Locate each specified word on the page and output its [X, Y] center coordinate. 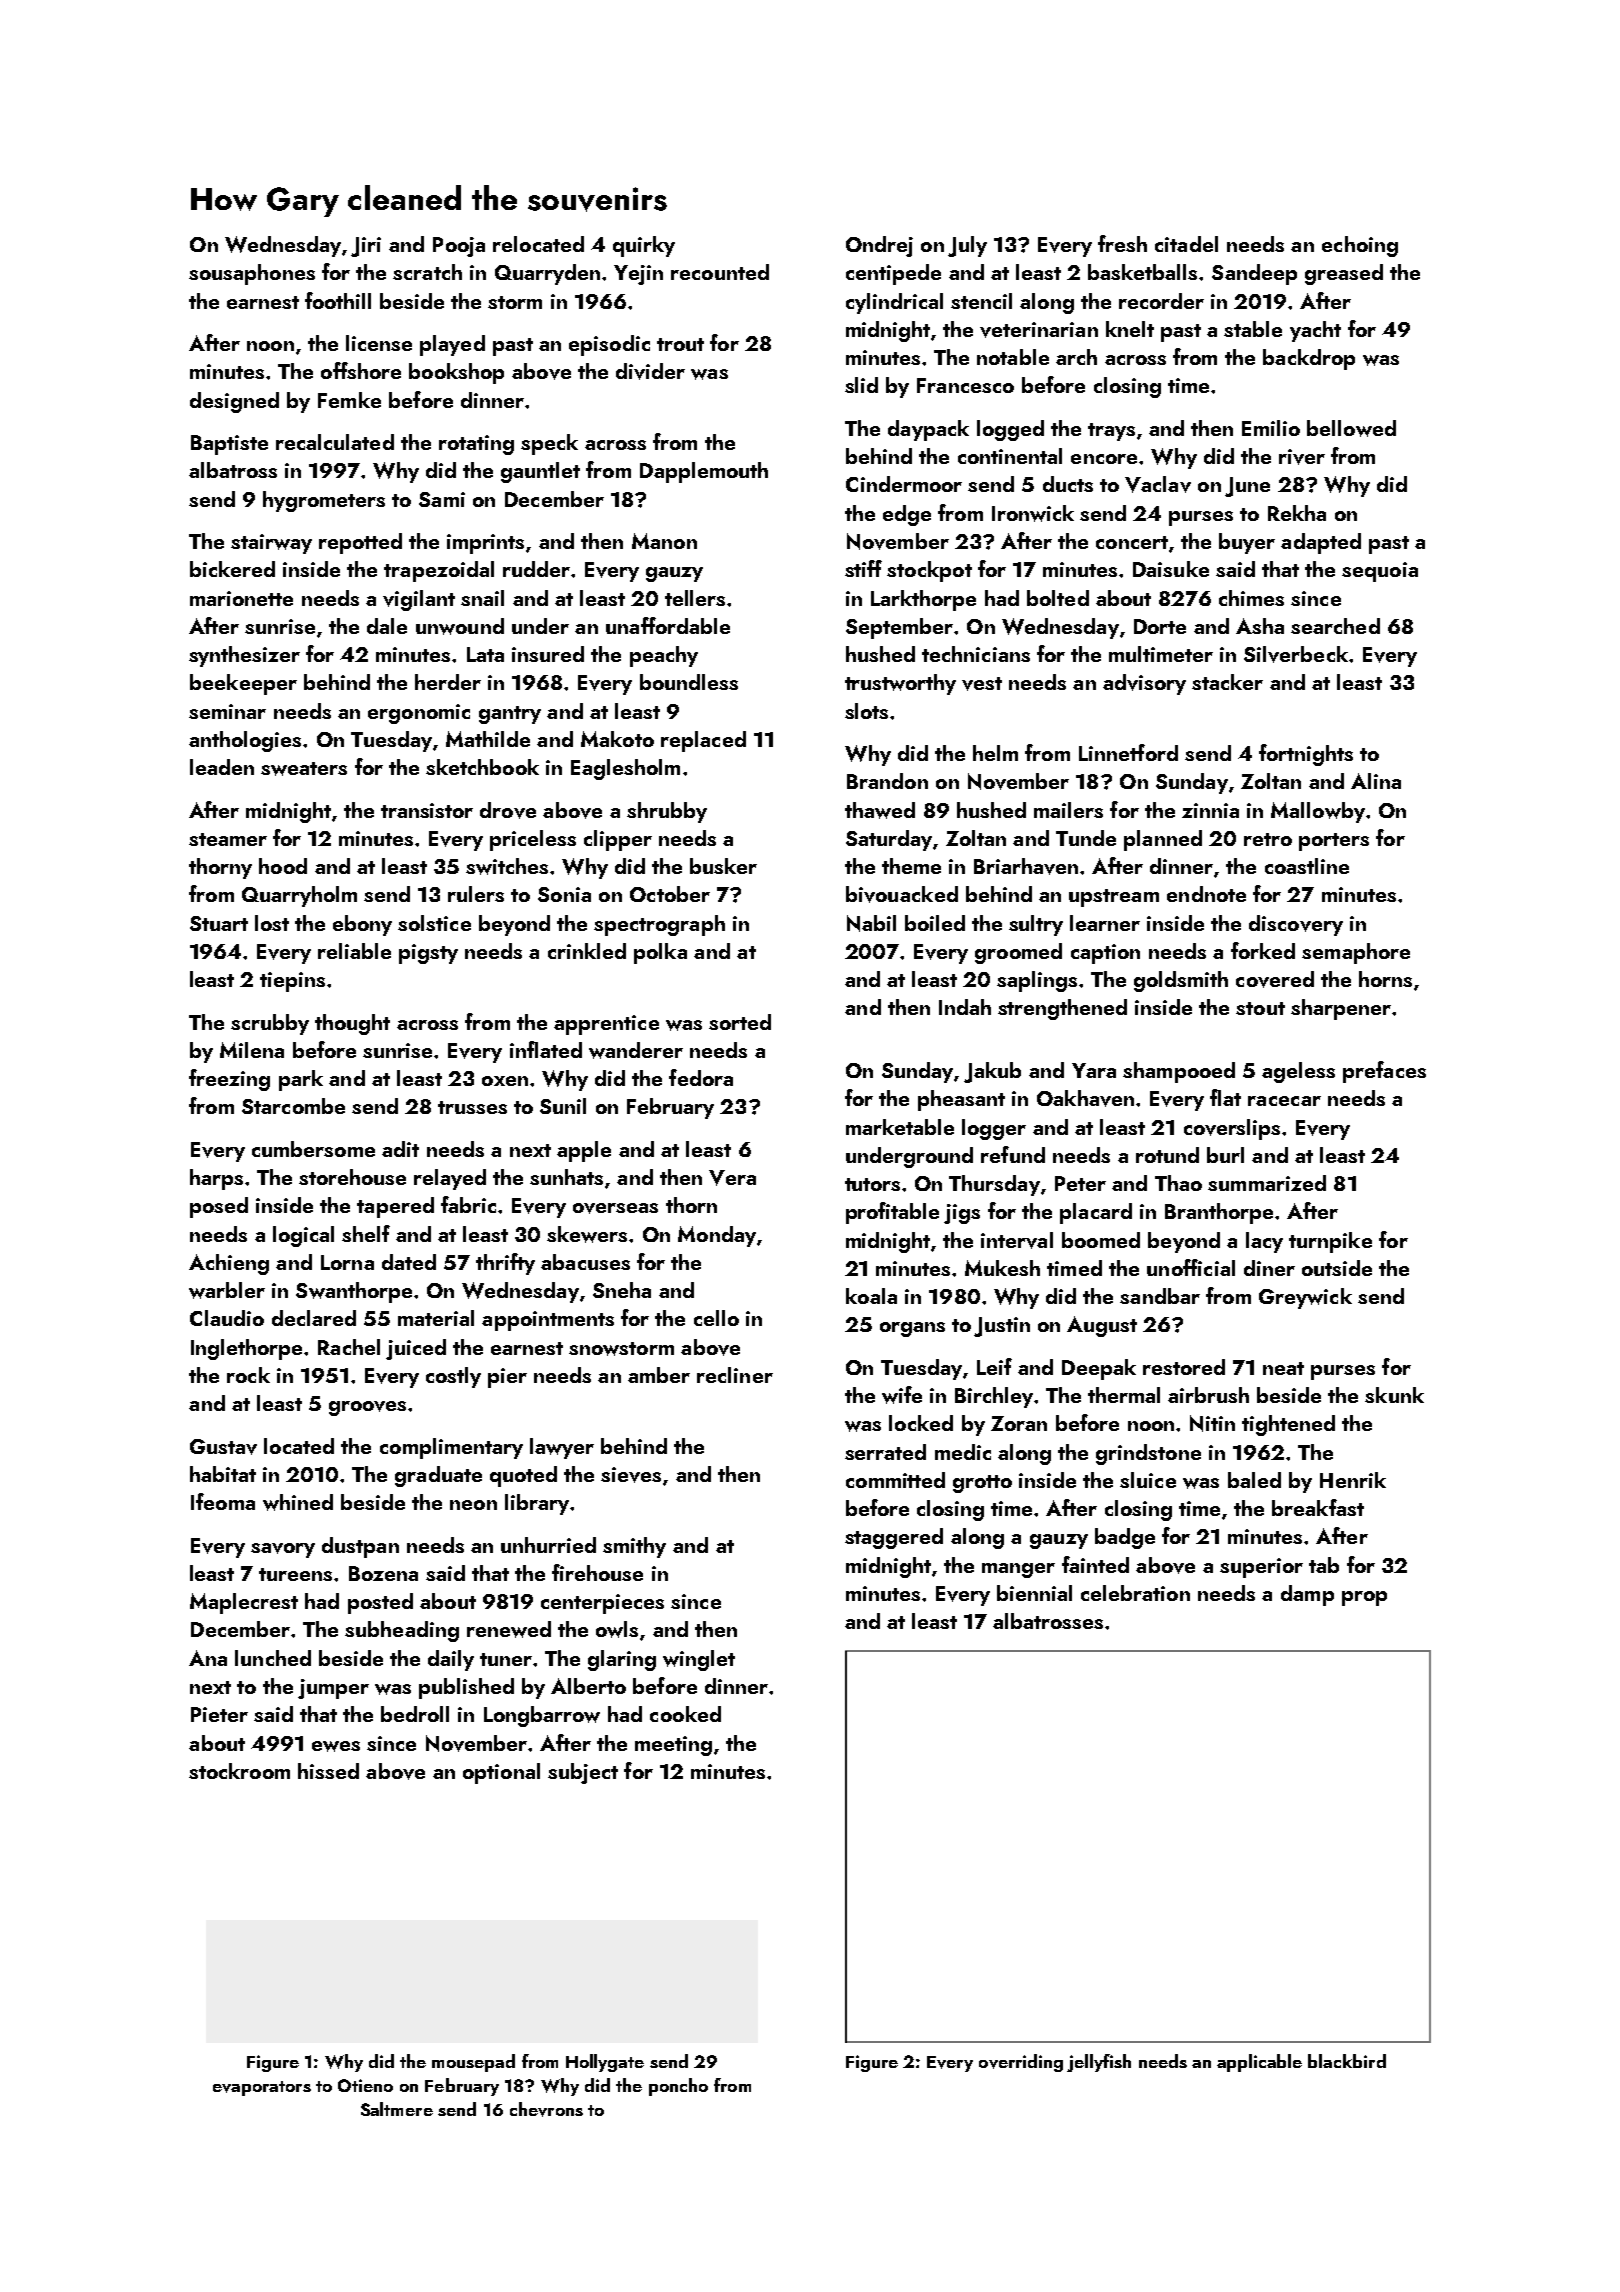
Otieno [365, 2085]
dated [409, 1262]
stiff [863, 568]
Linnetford [1128, 752]
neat [1283, 1368]
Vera [732, 1178]
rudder [536, 569]
